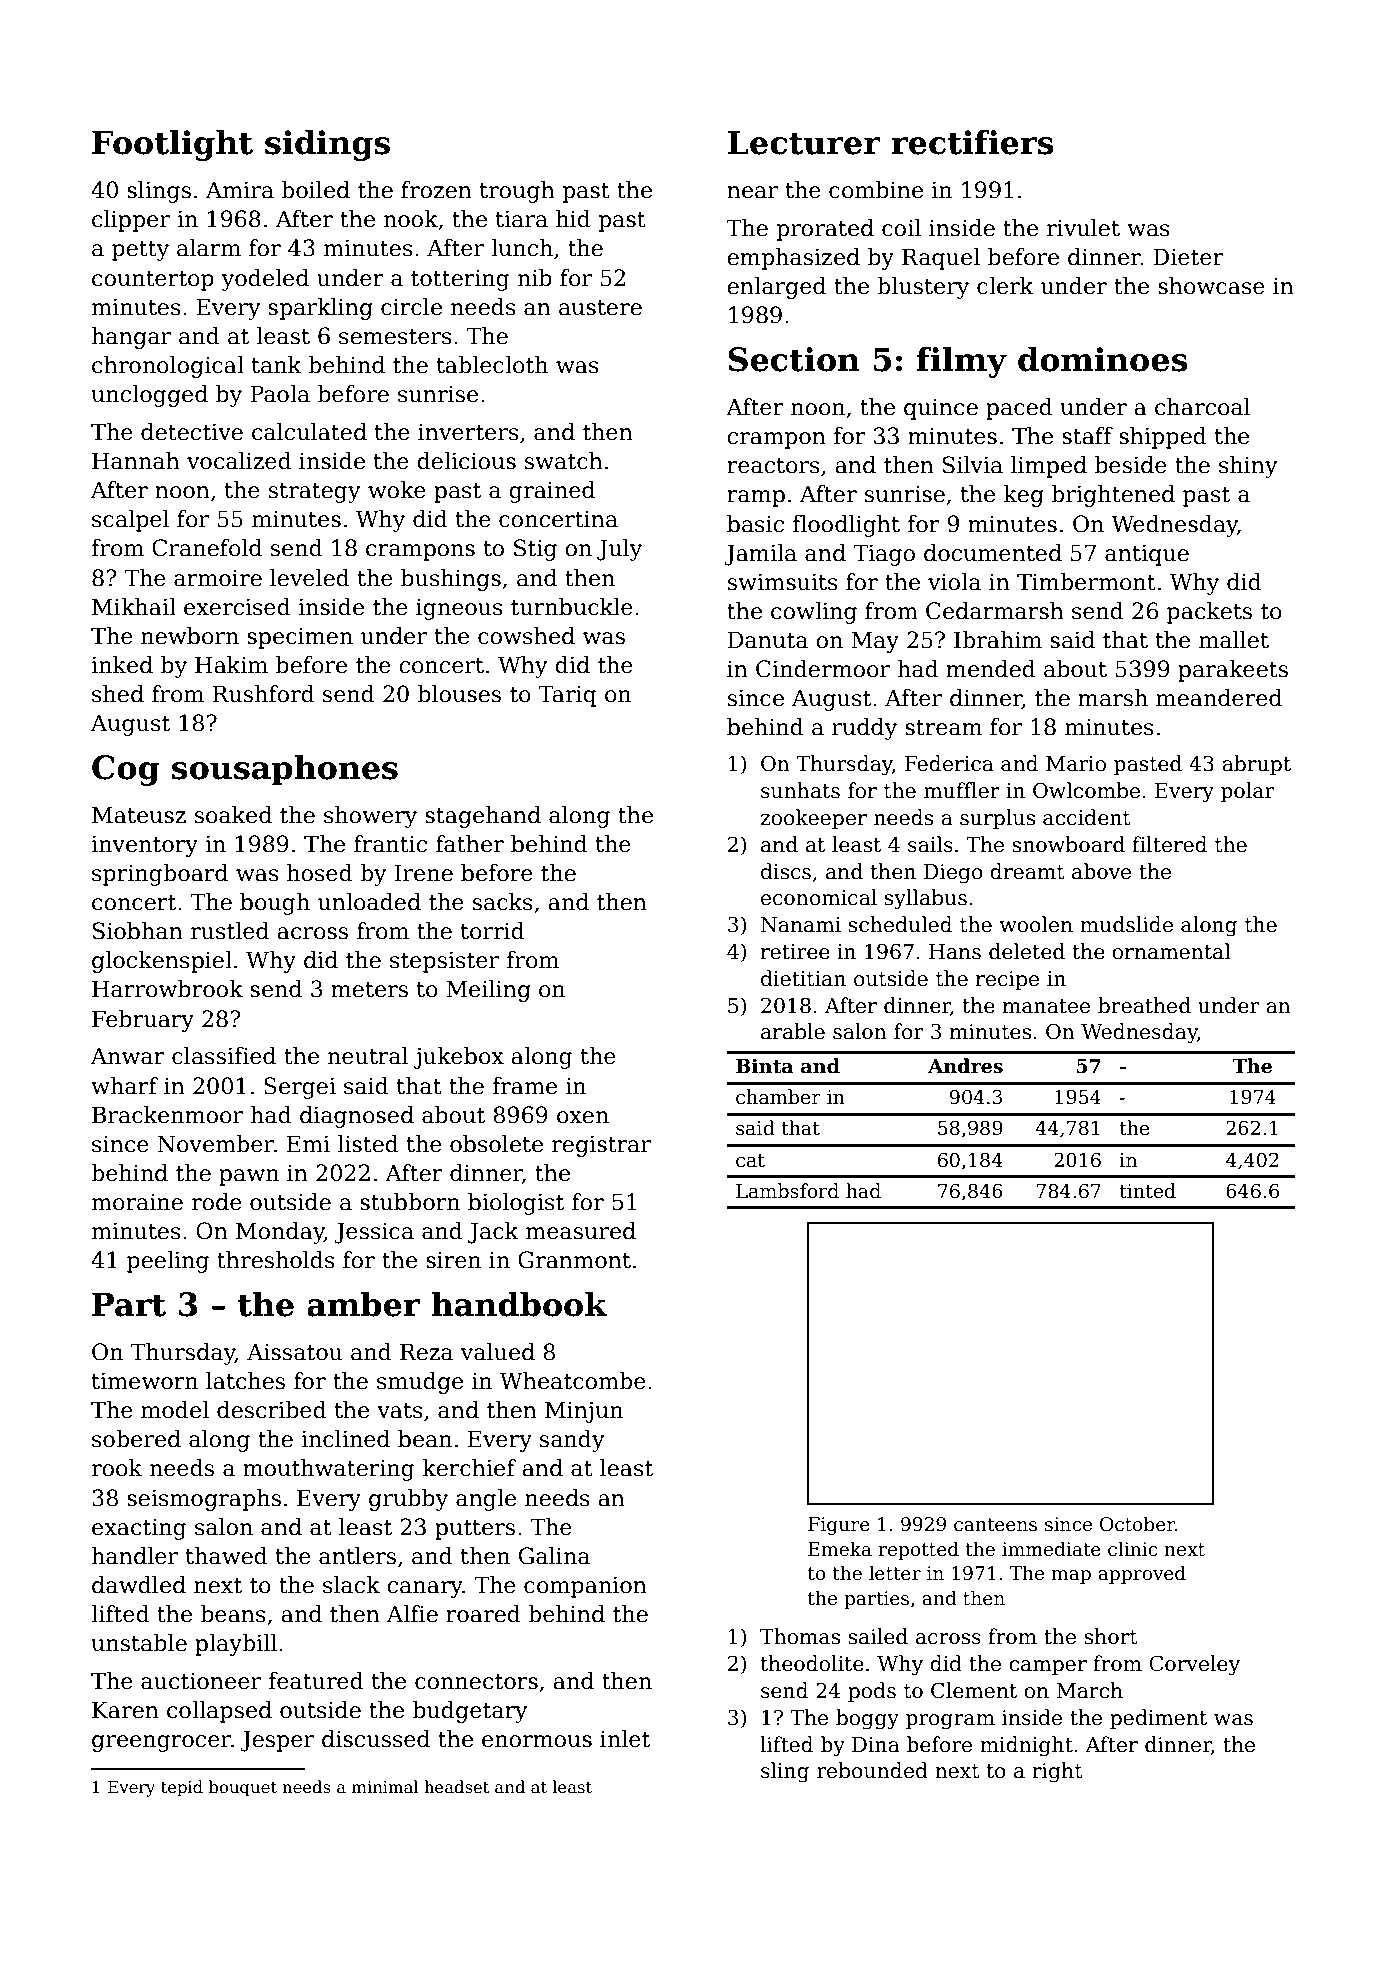  Describe the element at coordinates (625, 1739) in the image. I see `inlet` at that location.
